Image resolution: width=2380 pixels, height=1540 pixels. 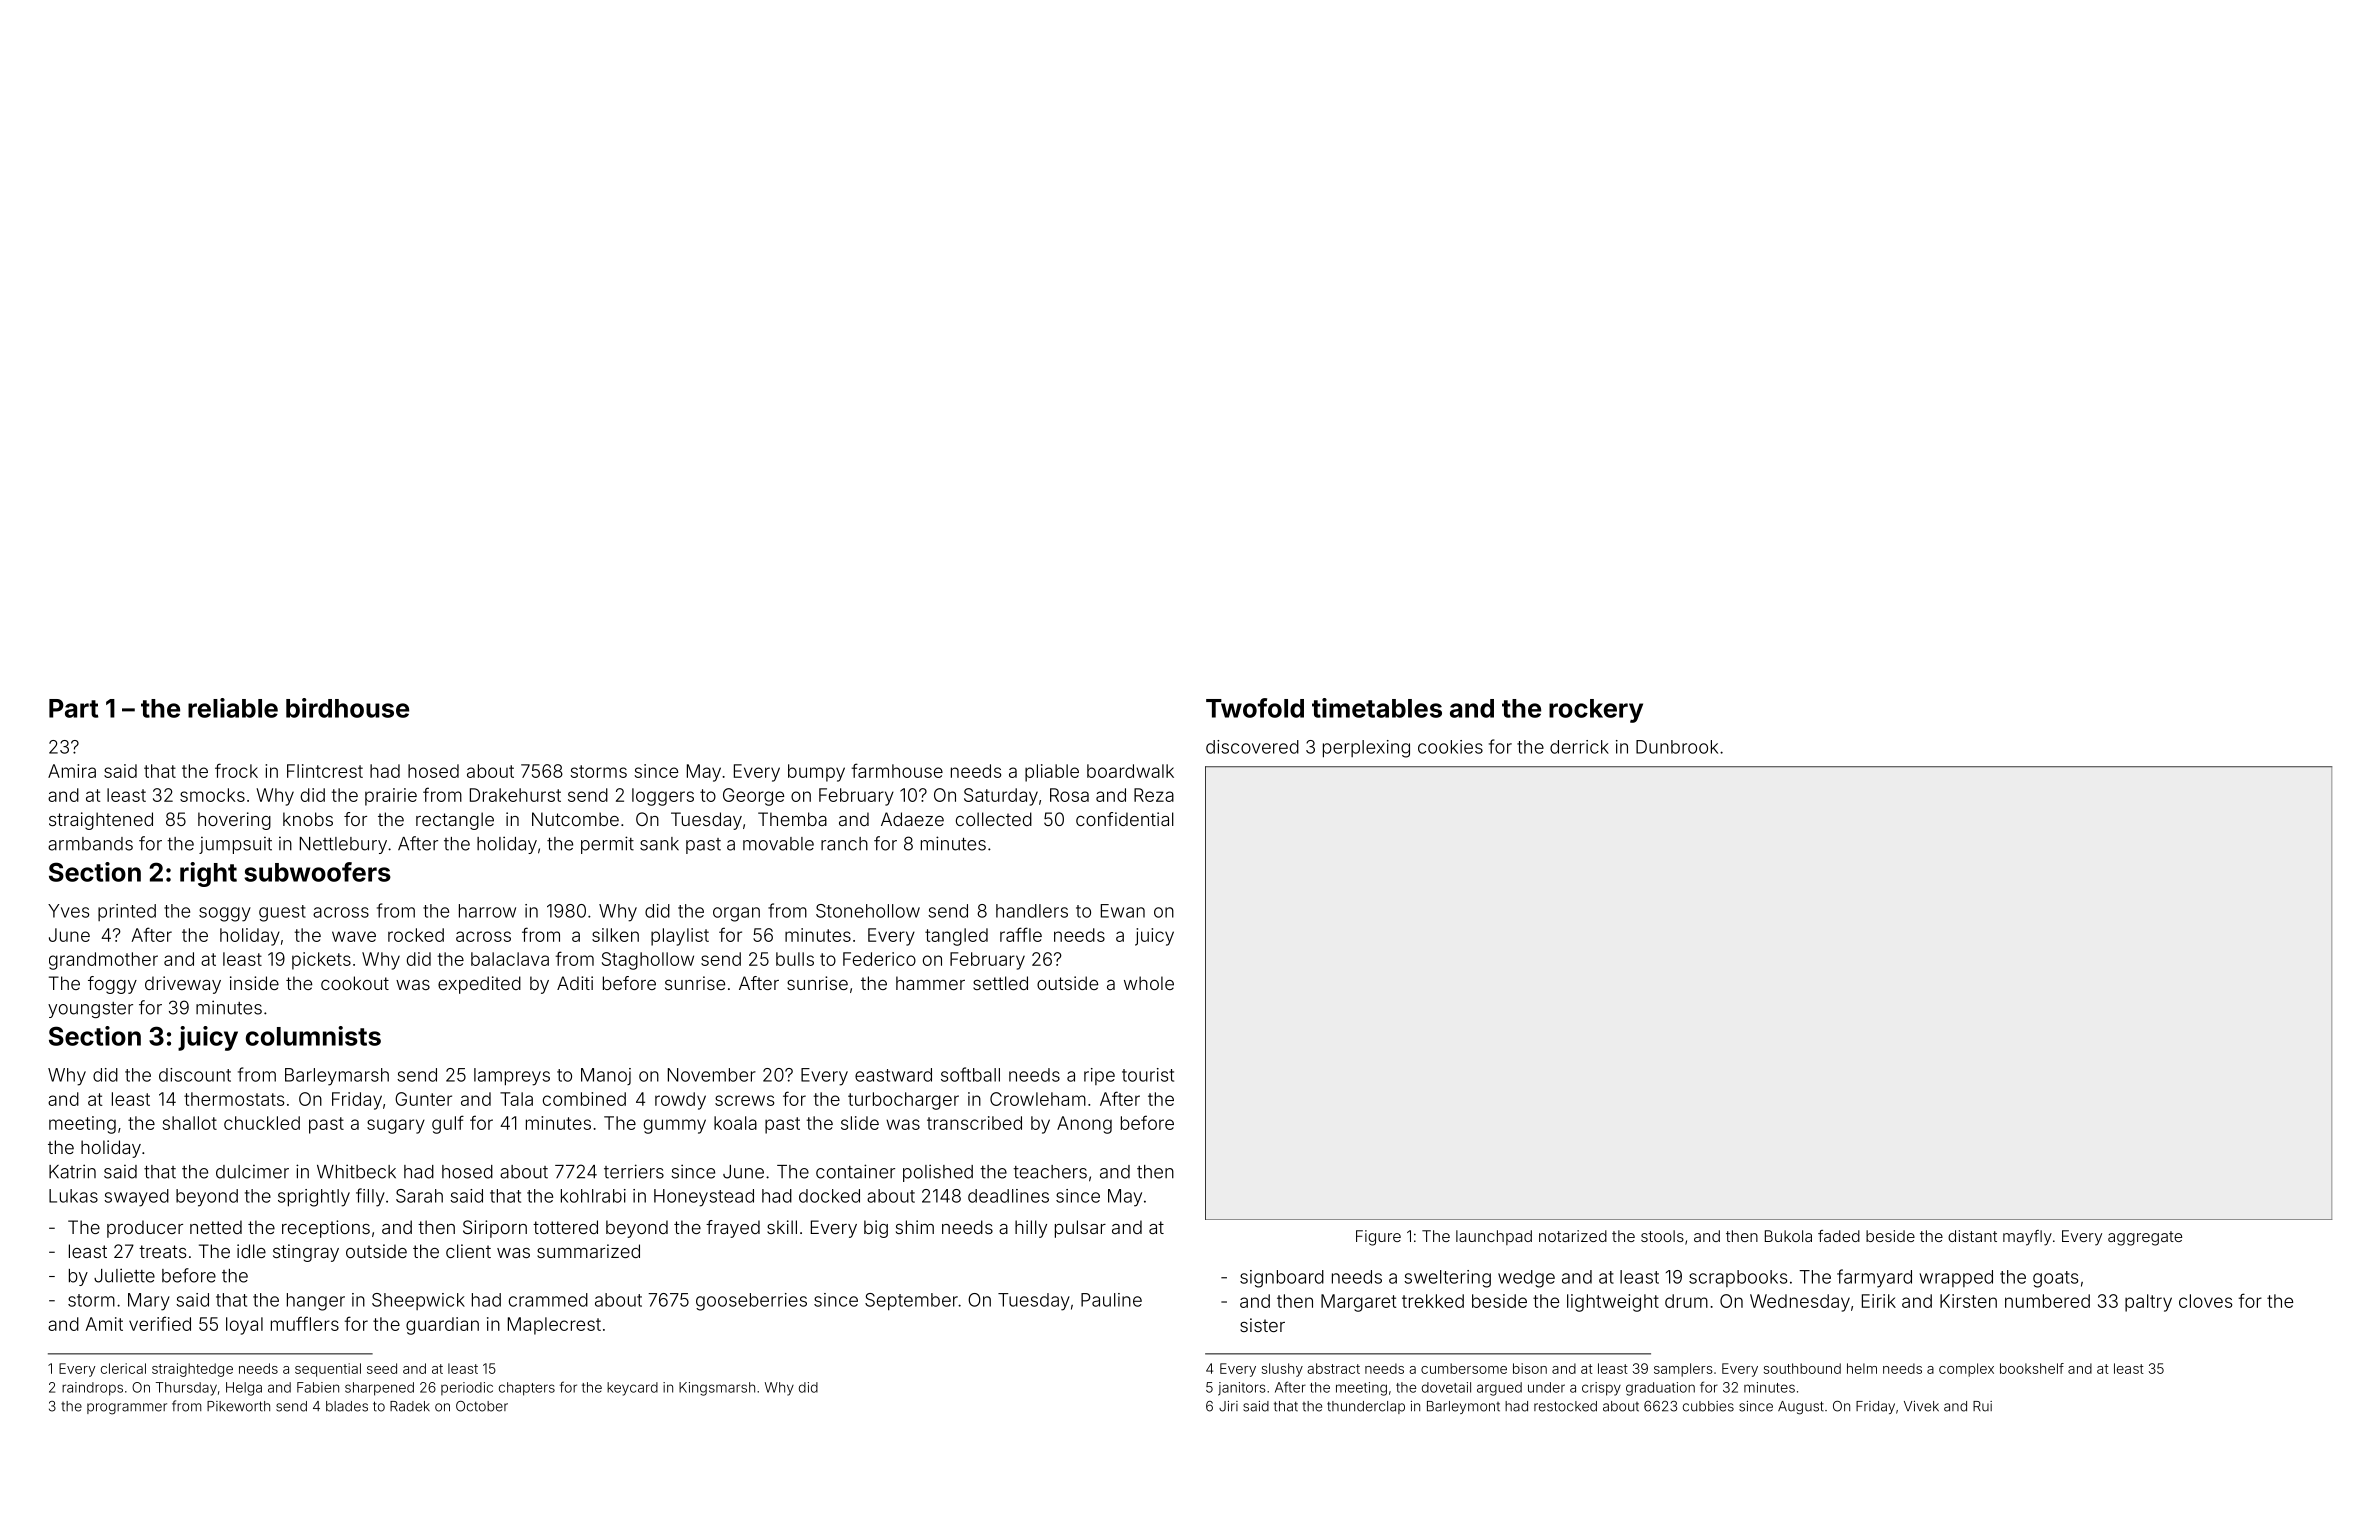 What do you see at coordinates (2145, 1238) in the page?
I see `aggregate` at bounding box center [2145, 1238].
